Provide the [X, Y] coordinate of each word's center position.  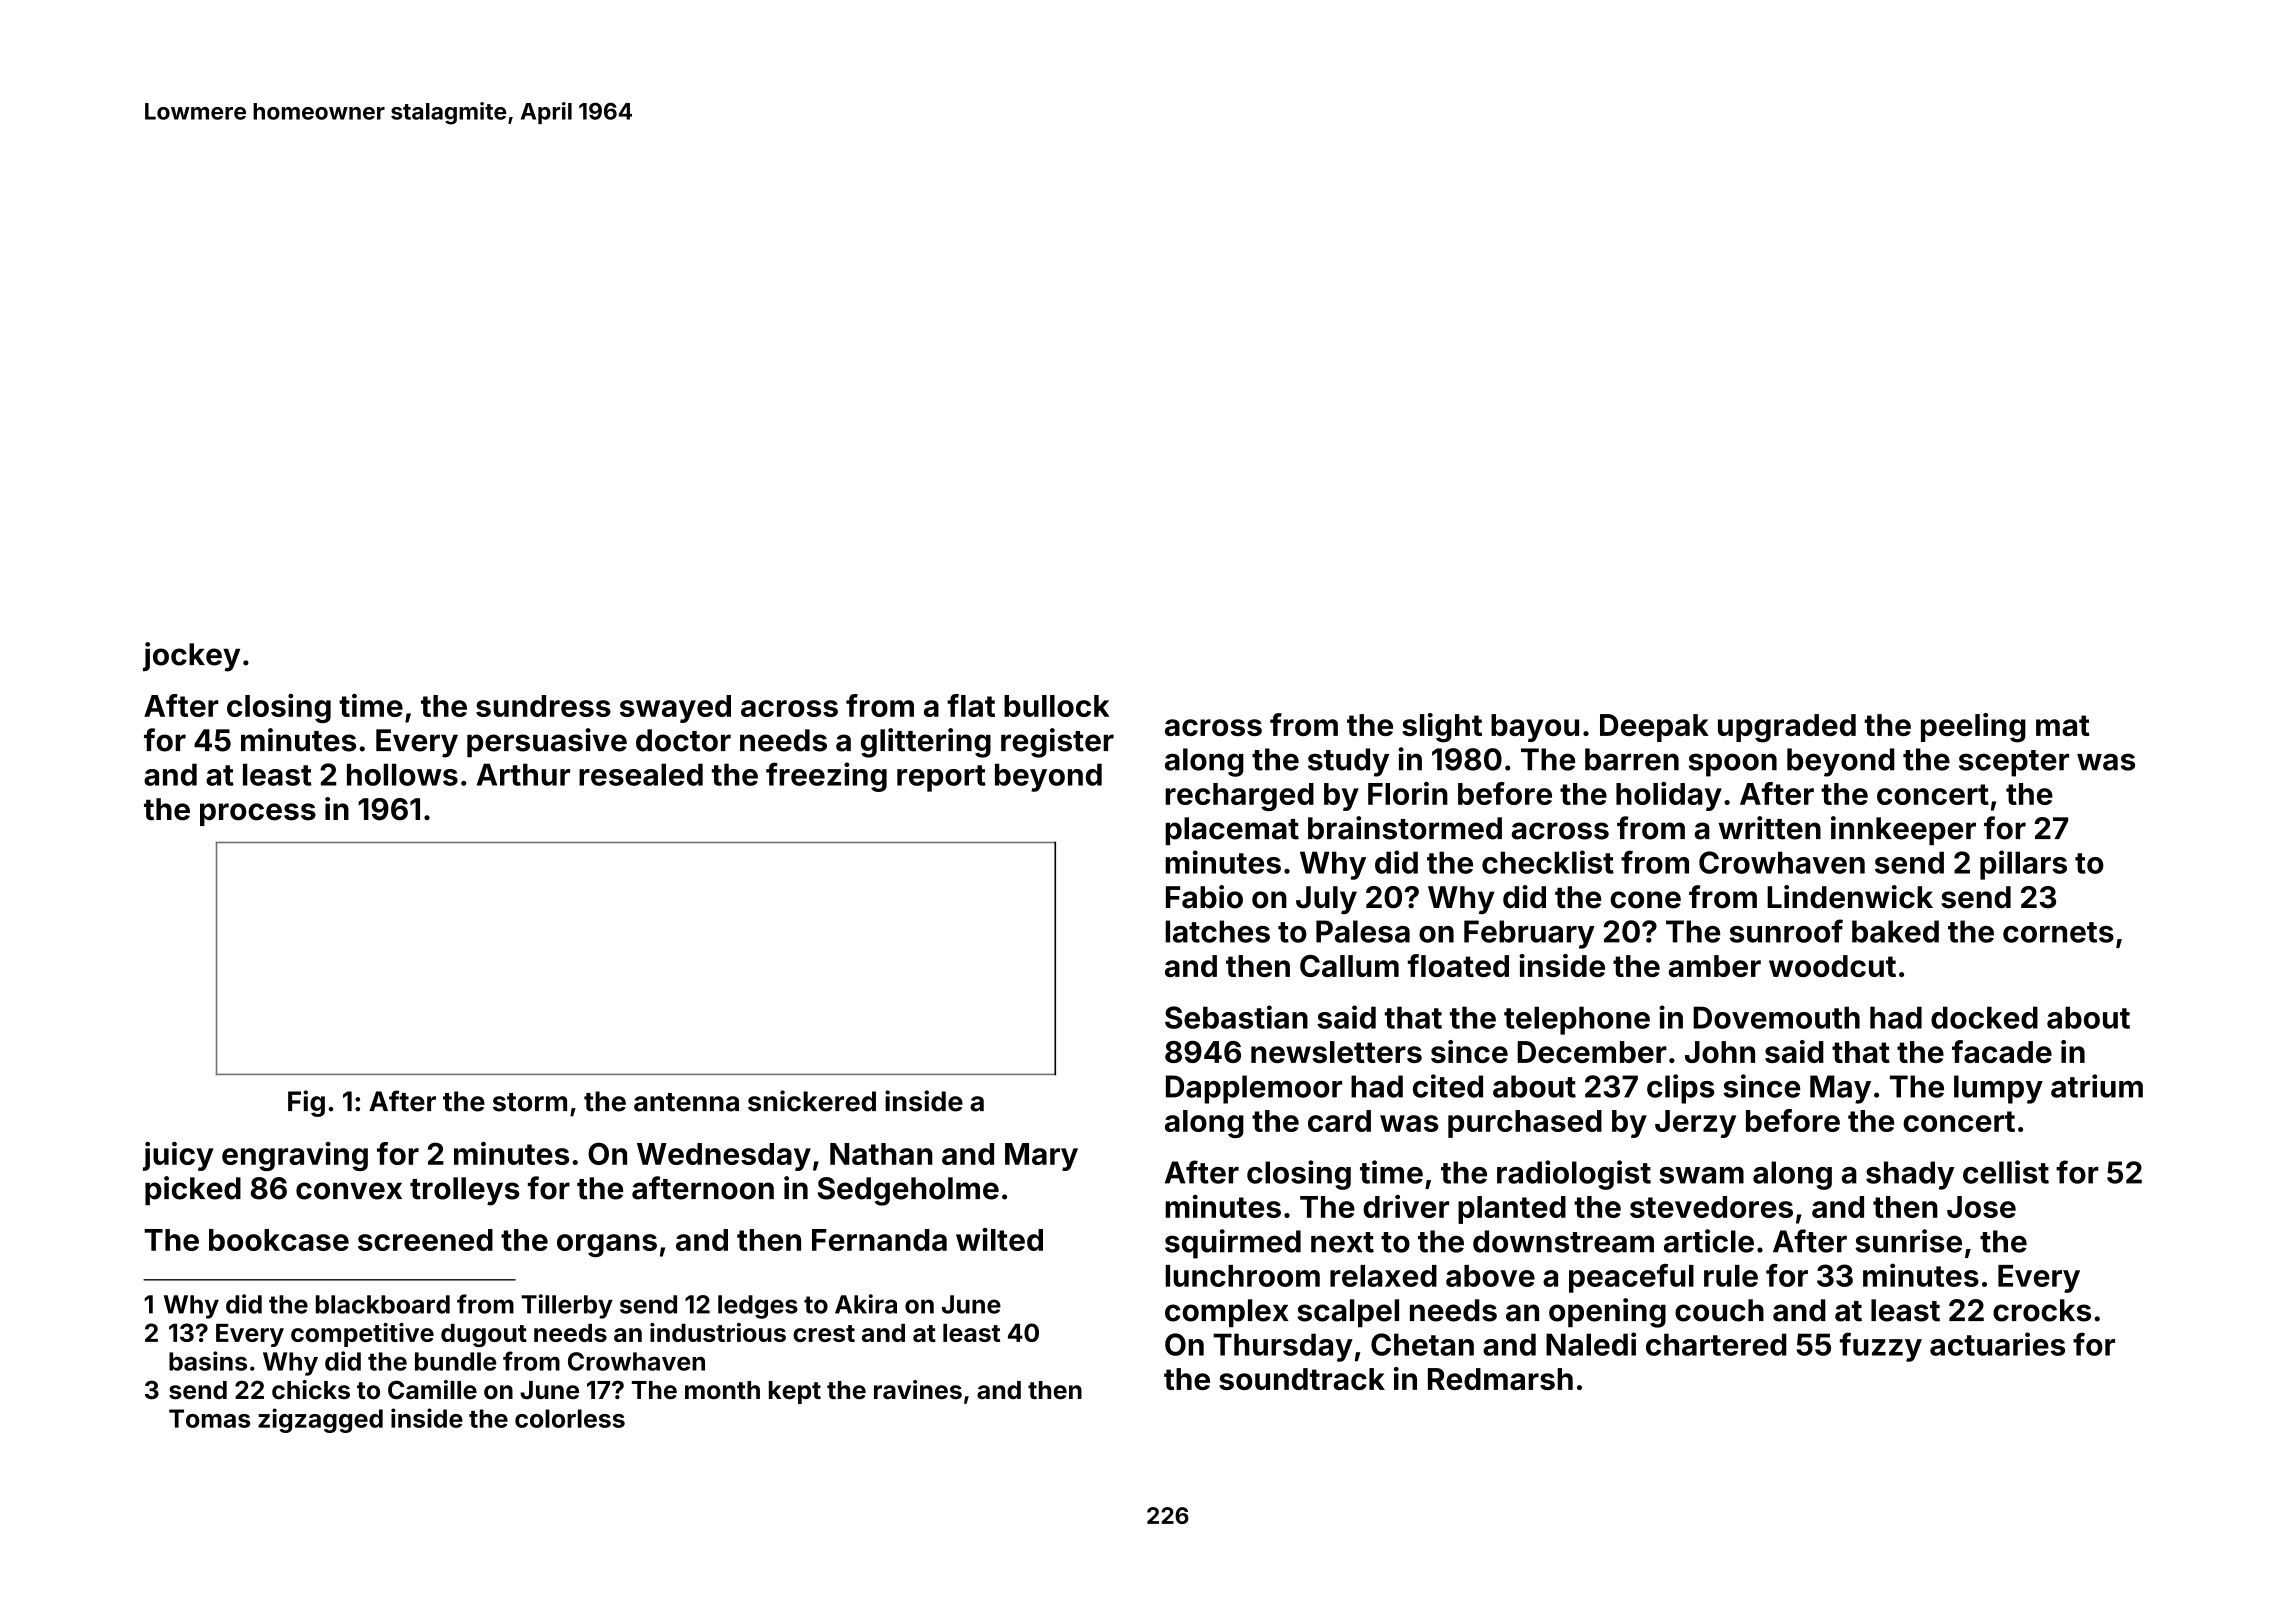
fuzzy [1881, 1347]
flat [971, 705]
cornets [2058, 932]
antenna [686, 1102]
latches [1217, 931]
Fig [306, 1103]
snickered [812, 1101]
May [1840, 1089]
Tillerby [567, 1306]
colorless [570, 1418]
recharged [1239, 797]
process [258, 814]
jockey [191, 657]
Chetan [1422, 1344]
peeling [1973, 728]
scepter [2014, 763]
